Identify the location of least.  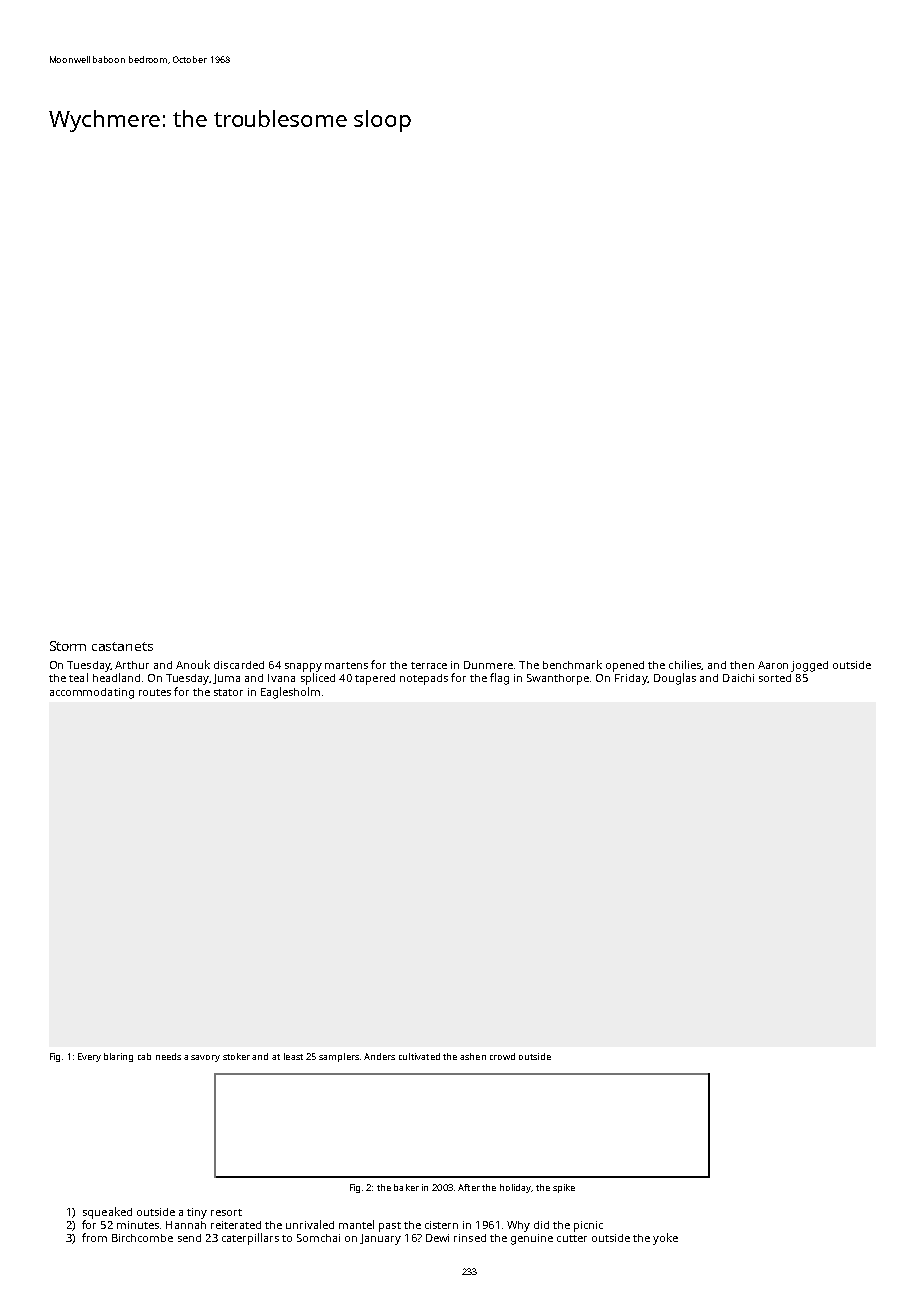
(293, 1056).
